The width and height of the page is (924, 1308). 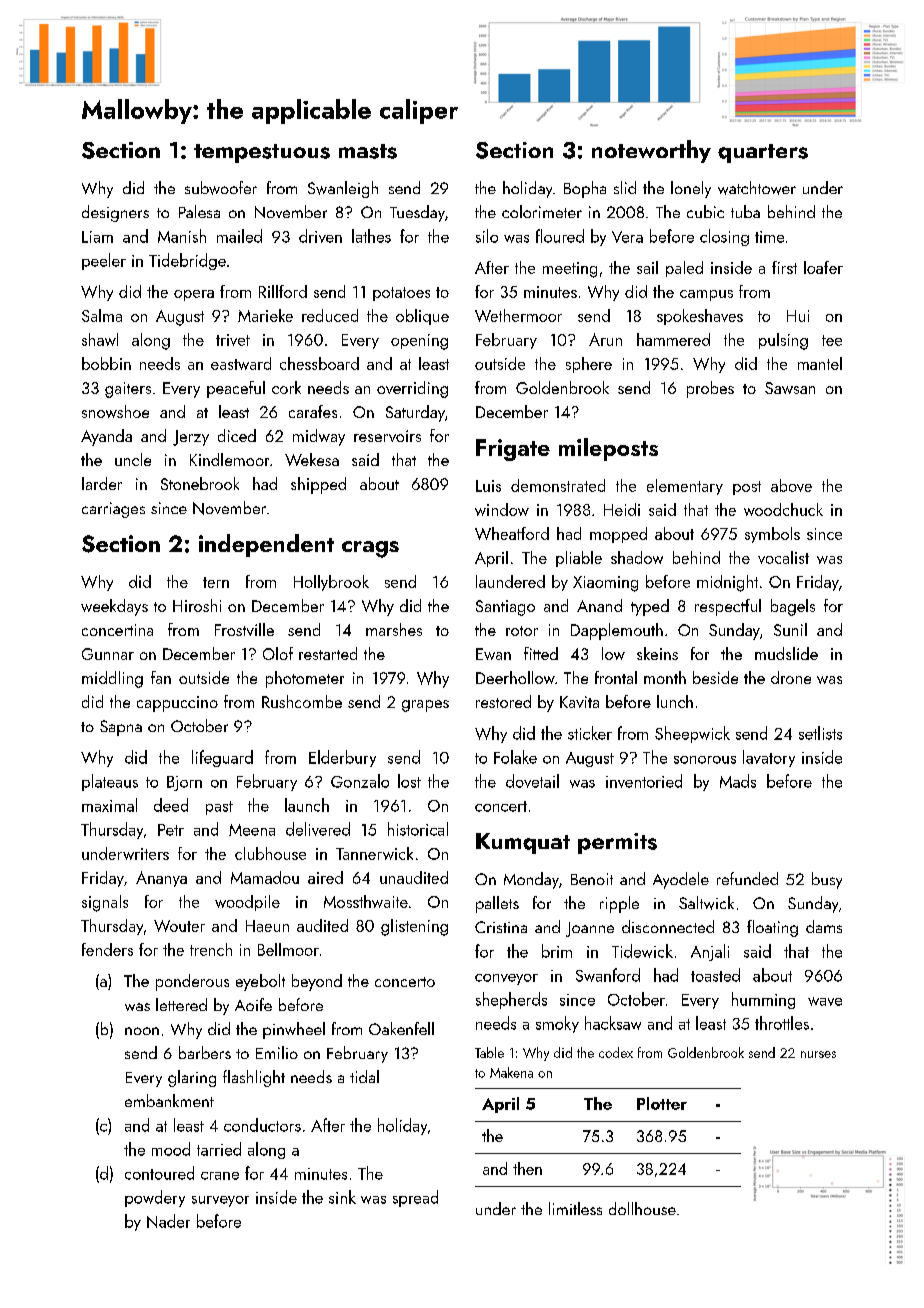 I want to click on noon, so click(x=142, y=1031).
